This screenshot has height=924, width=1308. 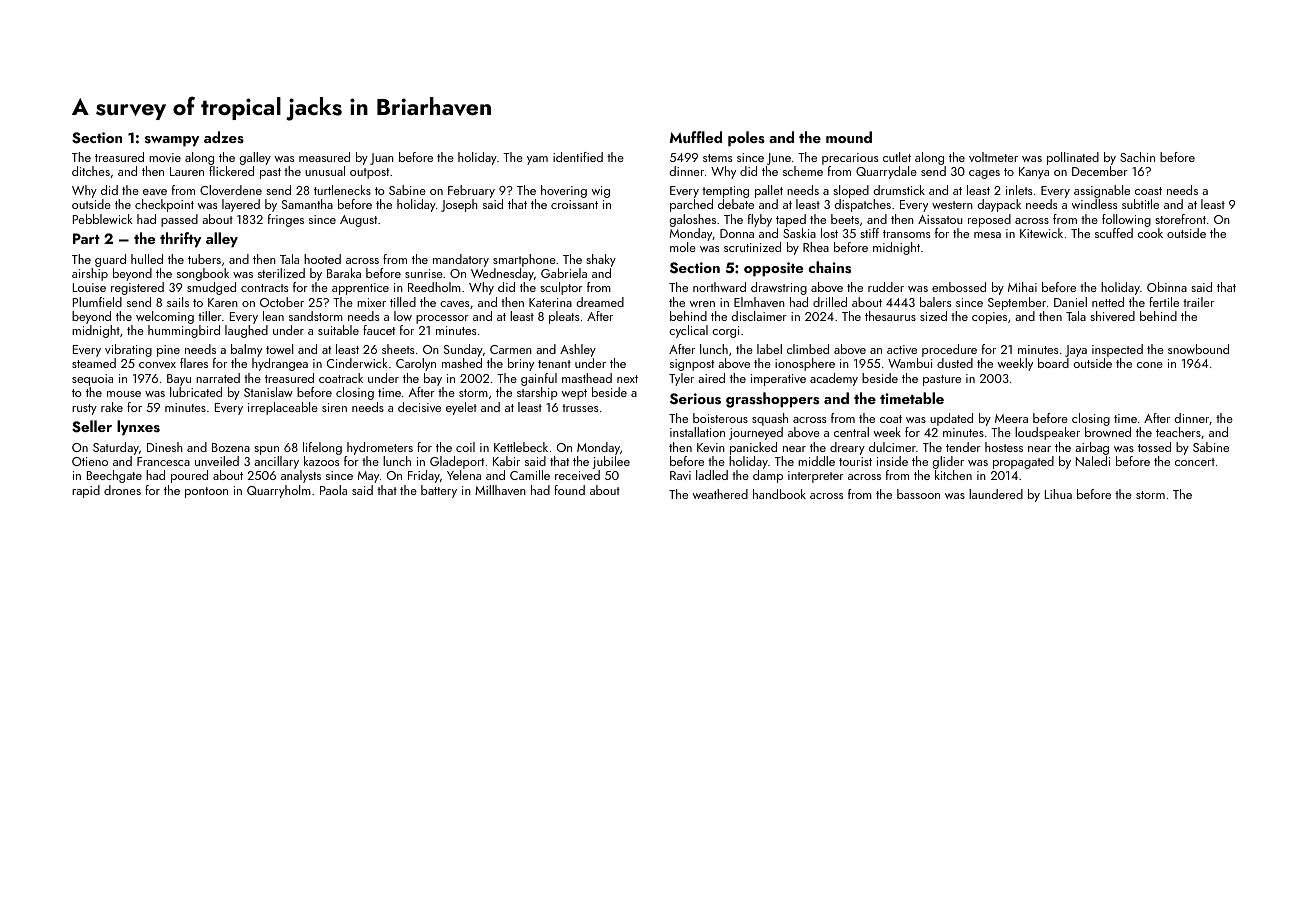 I want to click on Beechgate, so click(x=114, y=476).
